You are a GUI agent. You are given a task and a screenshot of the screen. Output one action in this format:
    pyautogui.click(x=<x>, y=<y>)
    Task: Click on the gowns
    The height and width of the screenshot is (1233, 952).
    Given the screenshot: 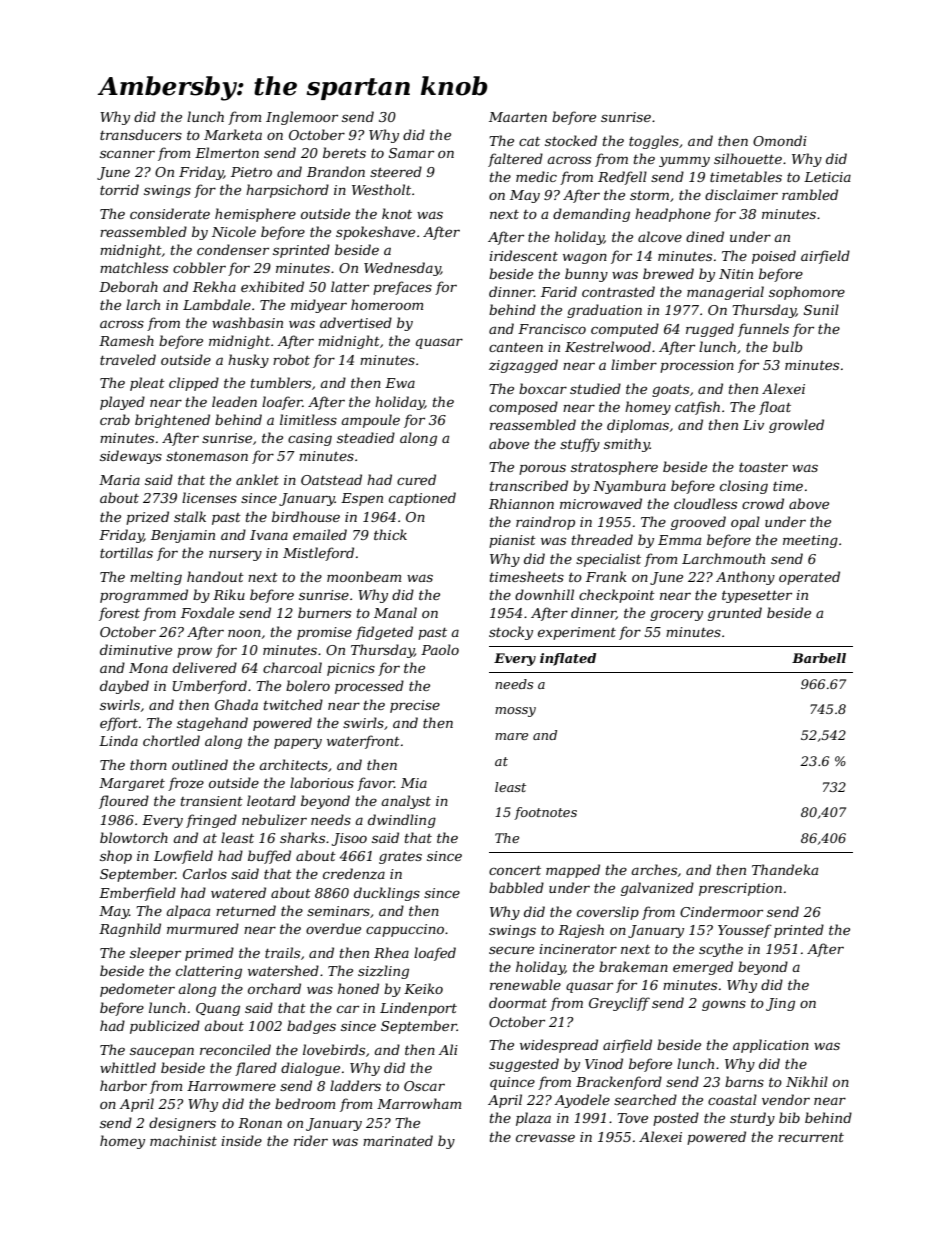 What is the action you would take?
    pyautogui.click(x=724, y=1005)
